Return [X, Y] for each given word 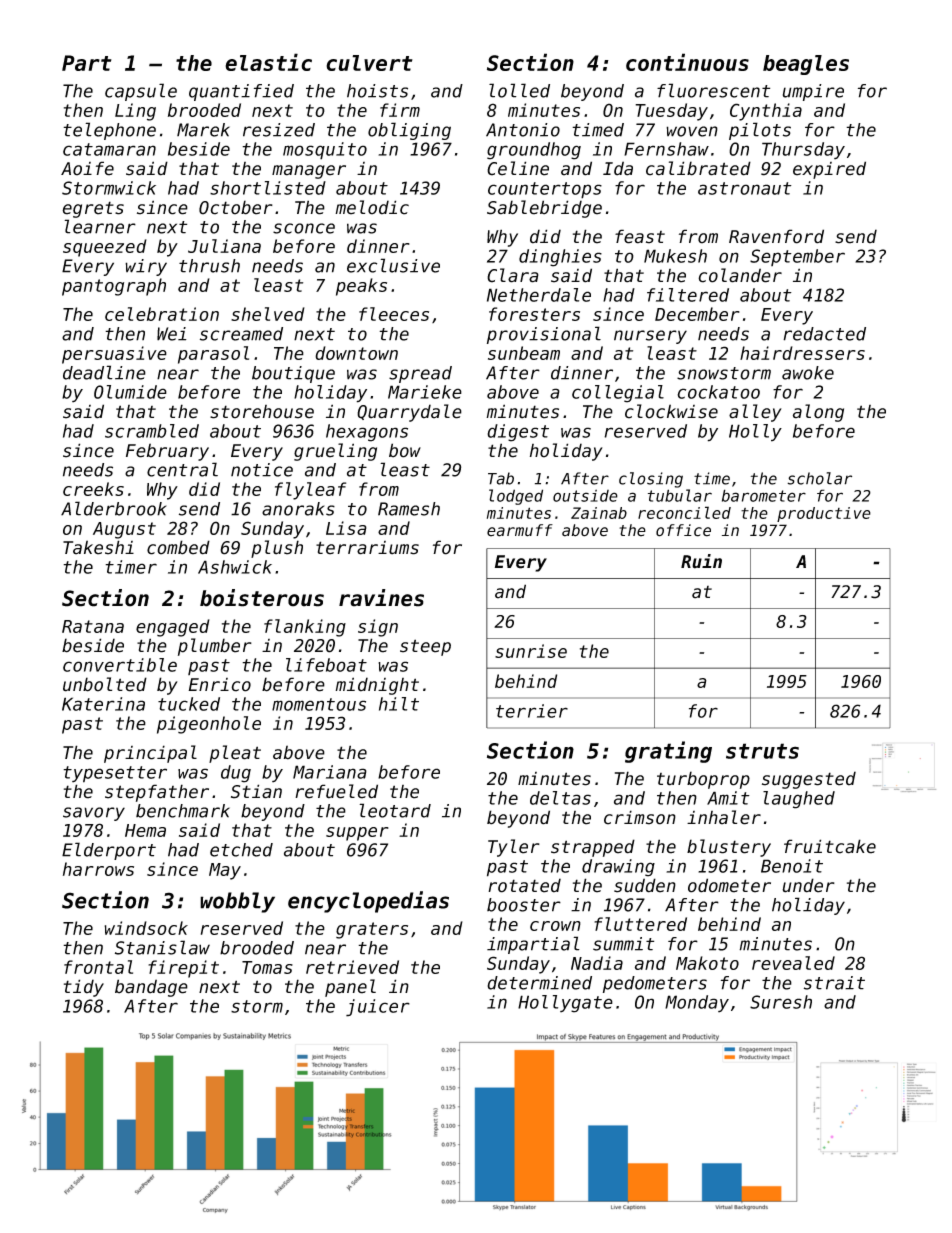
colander [740, 275]
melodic [372, 207]
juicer [378, 1008]
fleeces [394, 314]
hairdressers [802, 353]
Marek [203, 130]
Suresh [781, 1002]
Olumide [130, 392]
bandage [151, 988]
